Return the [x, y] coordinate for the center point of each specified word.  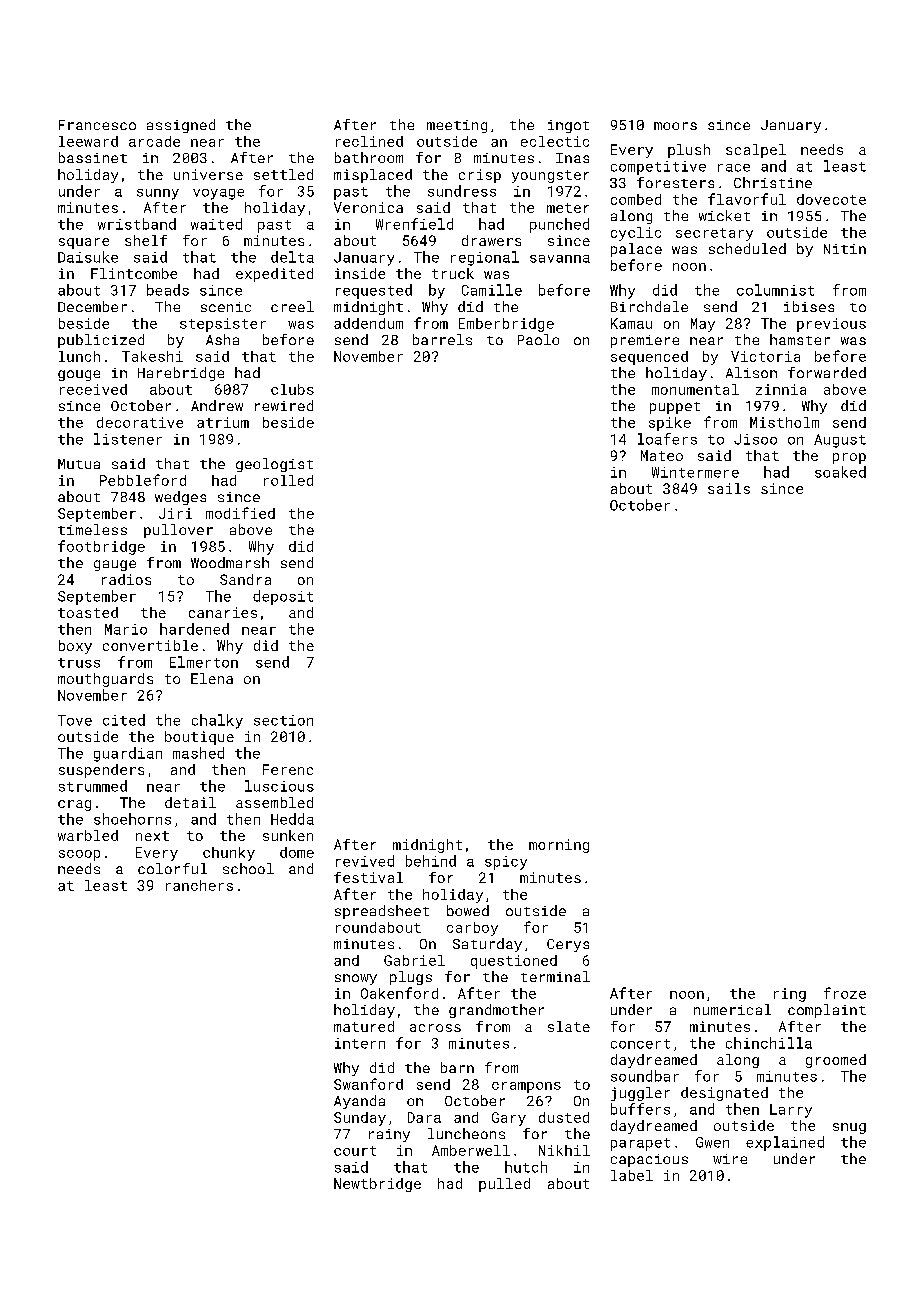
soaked [840, 472]
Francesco [97, 125]
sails [729, 488]
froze [845, 993]
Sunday [360, 1119]
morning [559, 846]
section [283, 720]
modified [240, 513]
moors [675, 126]
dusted [564, 1117]
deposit [283, 597]
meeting [457, 126]
